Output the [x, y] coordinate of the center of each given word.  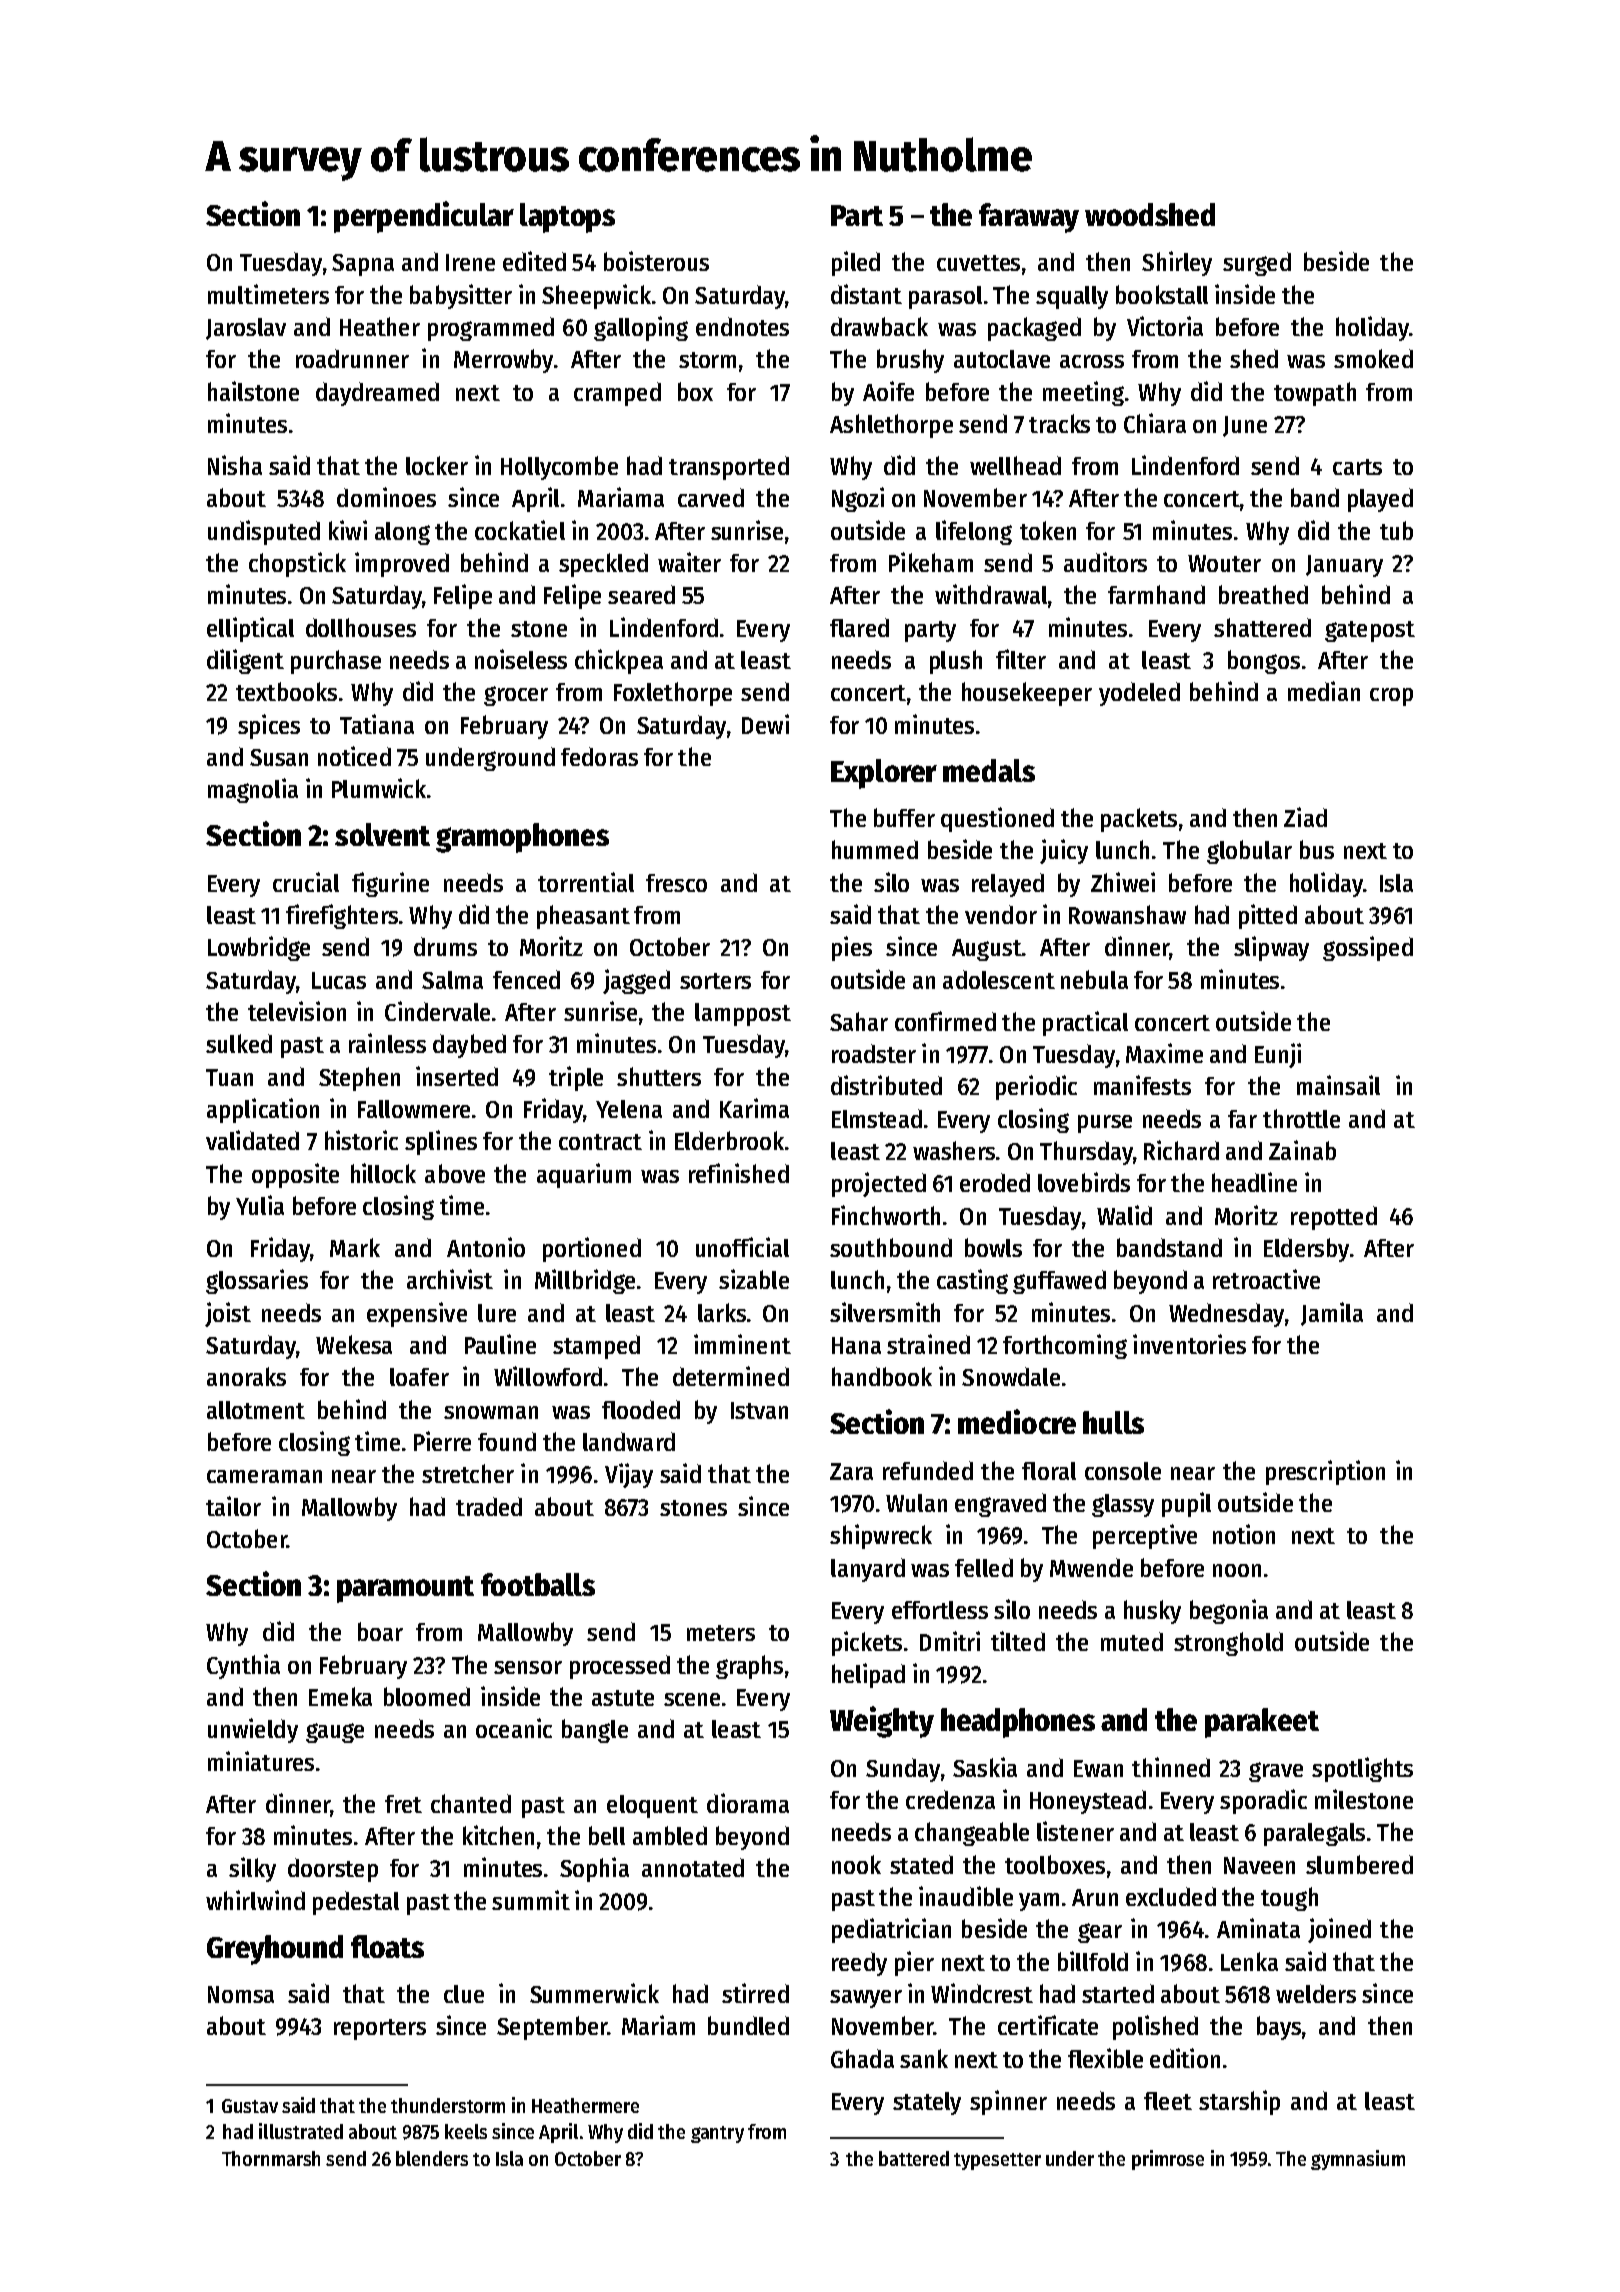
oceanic [514, 1728]
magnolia [253, 790]
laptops [567, 218]
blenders [432, 2158]
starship [1239, 2102]
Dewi [765, 724]
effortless [940, 1610]
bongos [1264, 662]
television [297, 1011]
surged [1257, 264]
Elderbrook [729, 1140]
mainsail [1338, 1085]
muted [1132, 1641]
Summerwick [594, 1993]
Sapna [363, 265]
